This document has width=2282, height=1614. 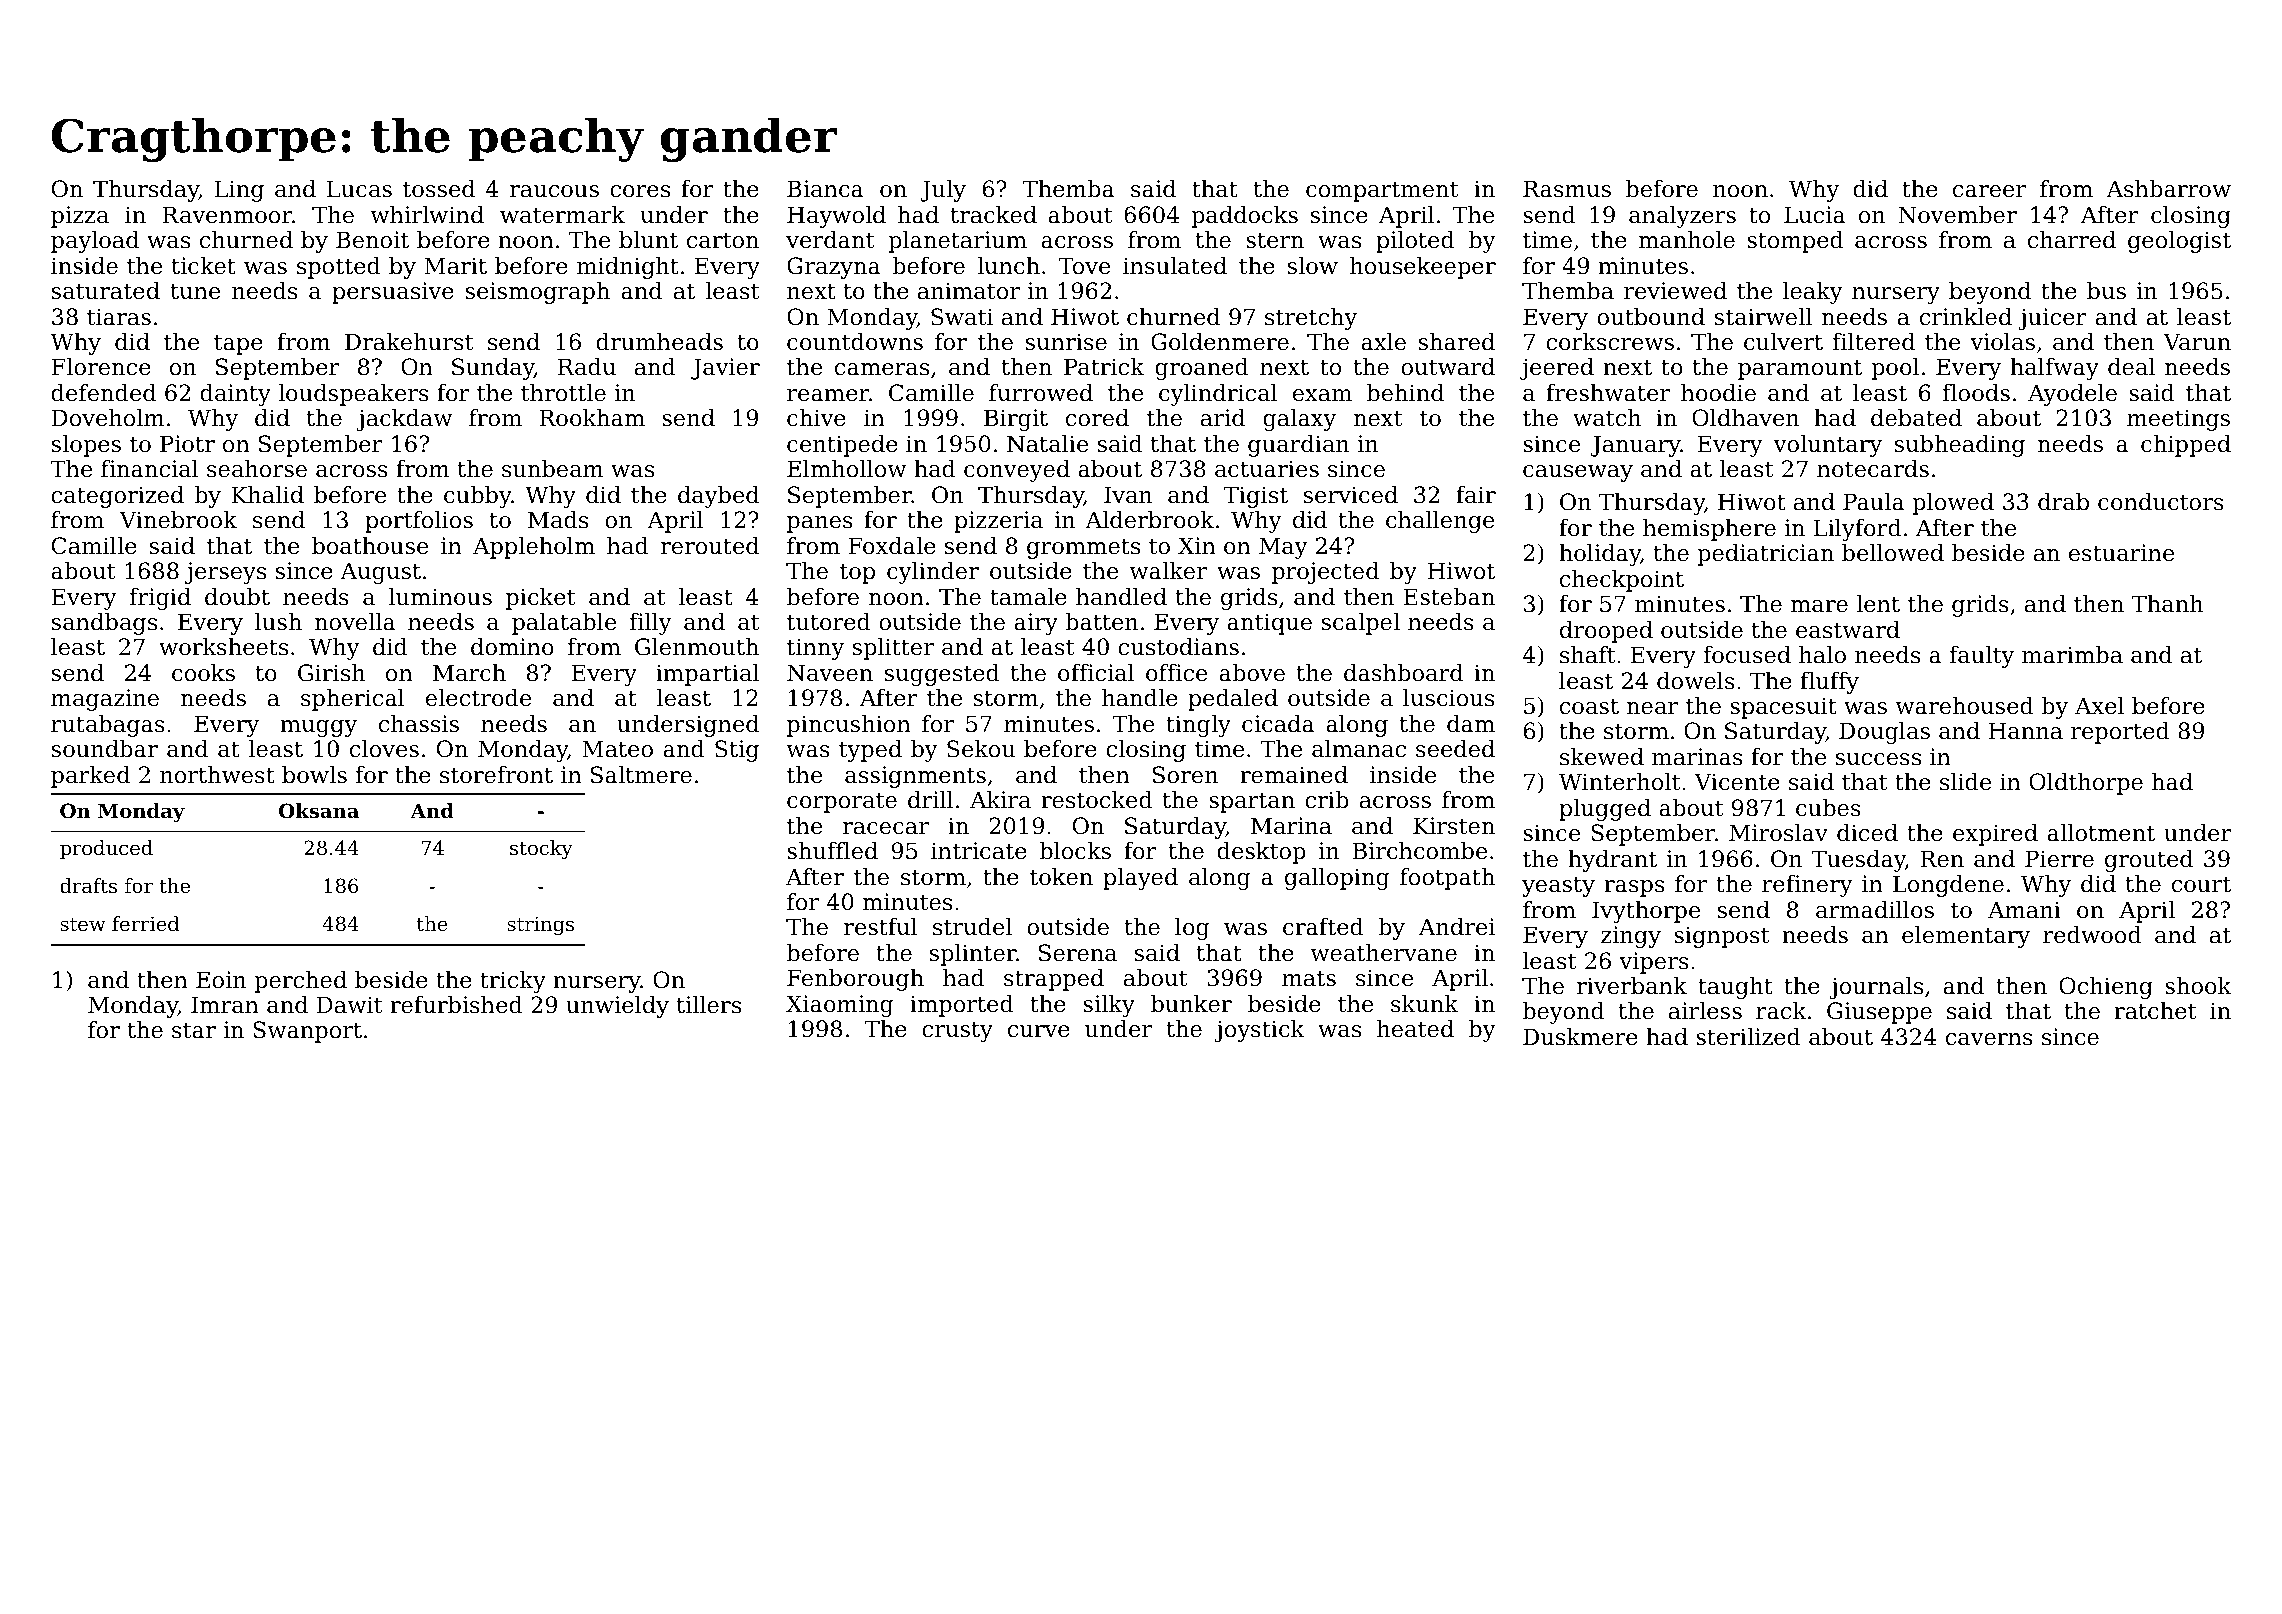 What do you see at coordinates (710, 546) in the document?
I see `rerouted` at bounding box center [710, 546].
